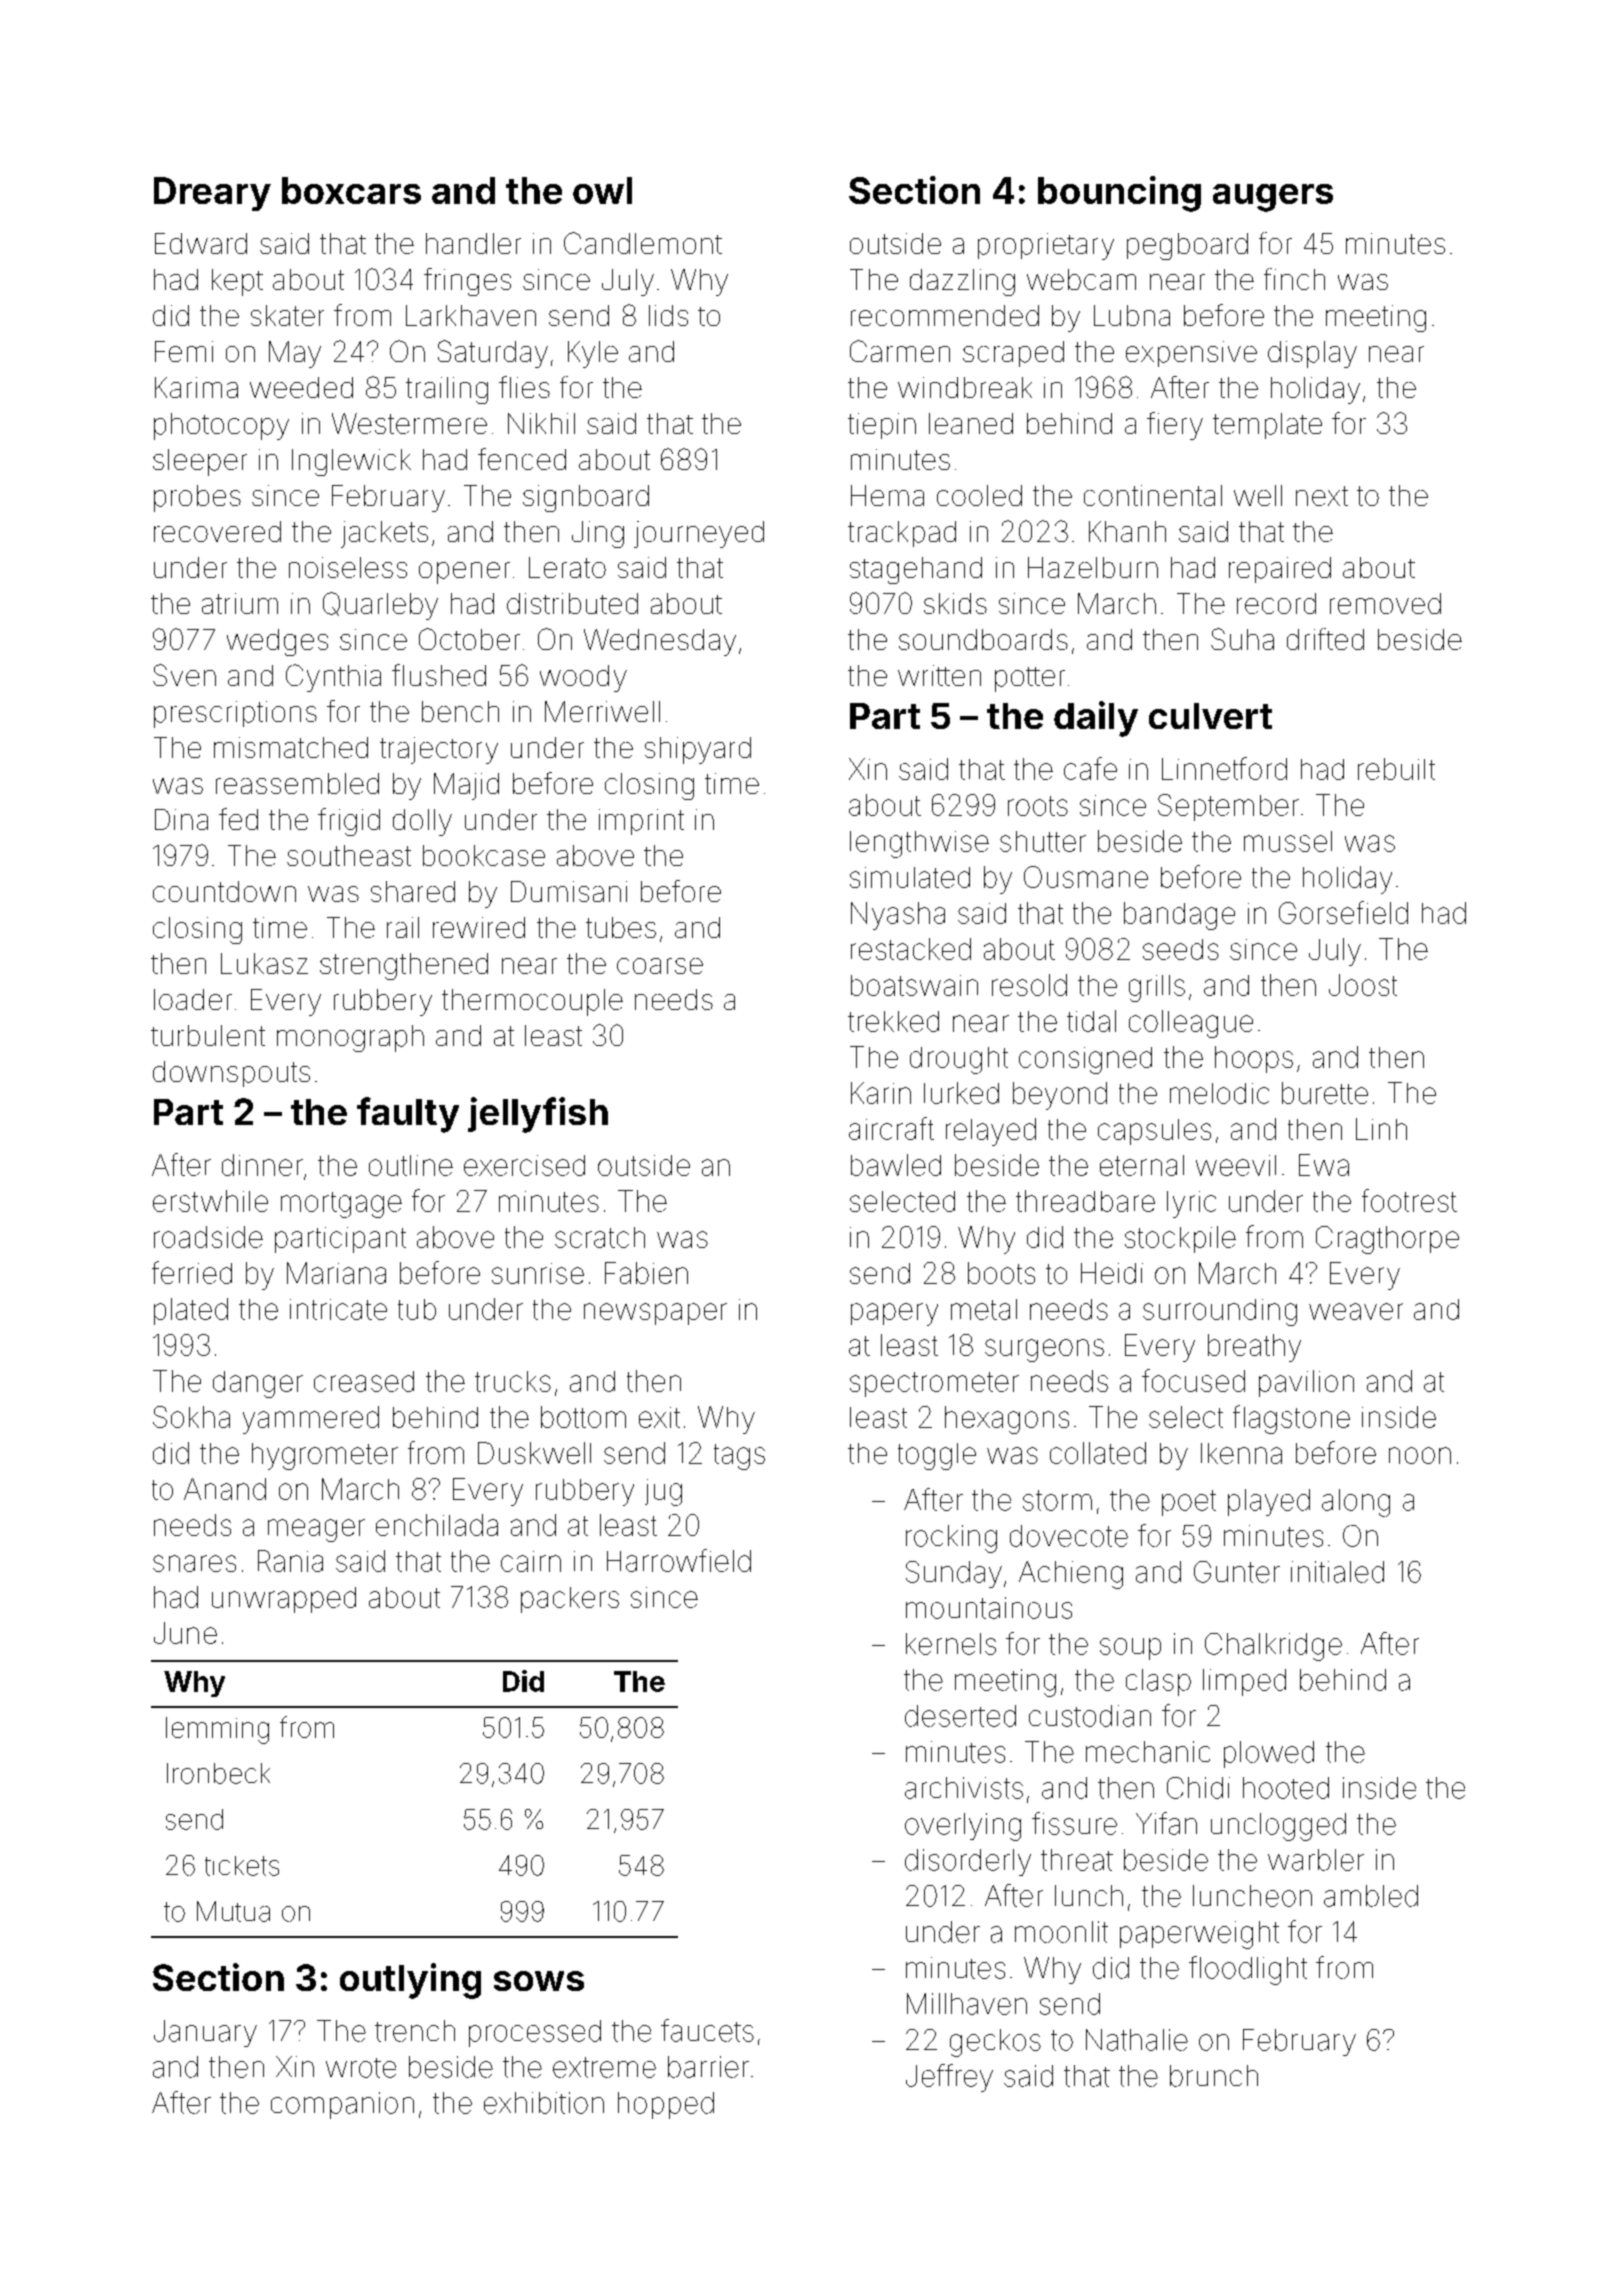  What do you see at coordinates (939, 675) in the screenshot?
I see `written` at bounding box center [939, 675].
